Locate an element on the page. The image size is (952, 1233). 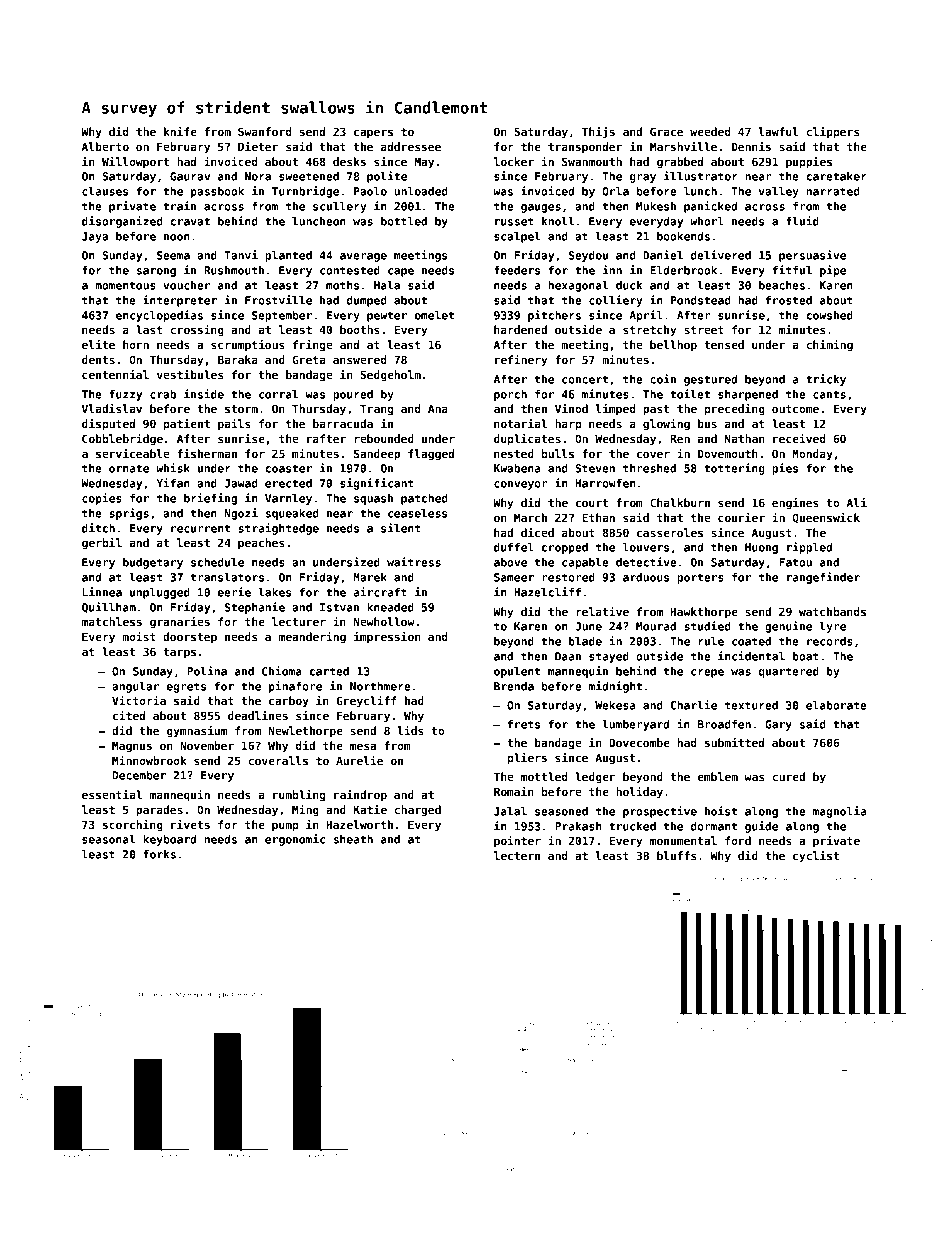
diced is located at coordinates (537, 532).
